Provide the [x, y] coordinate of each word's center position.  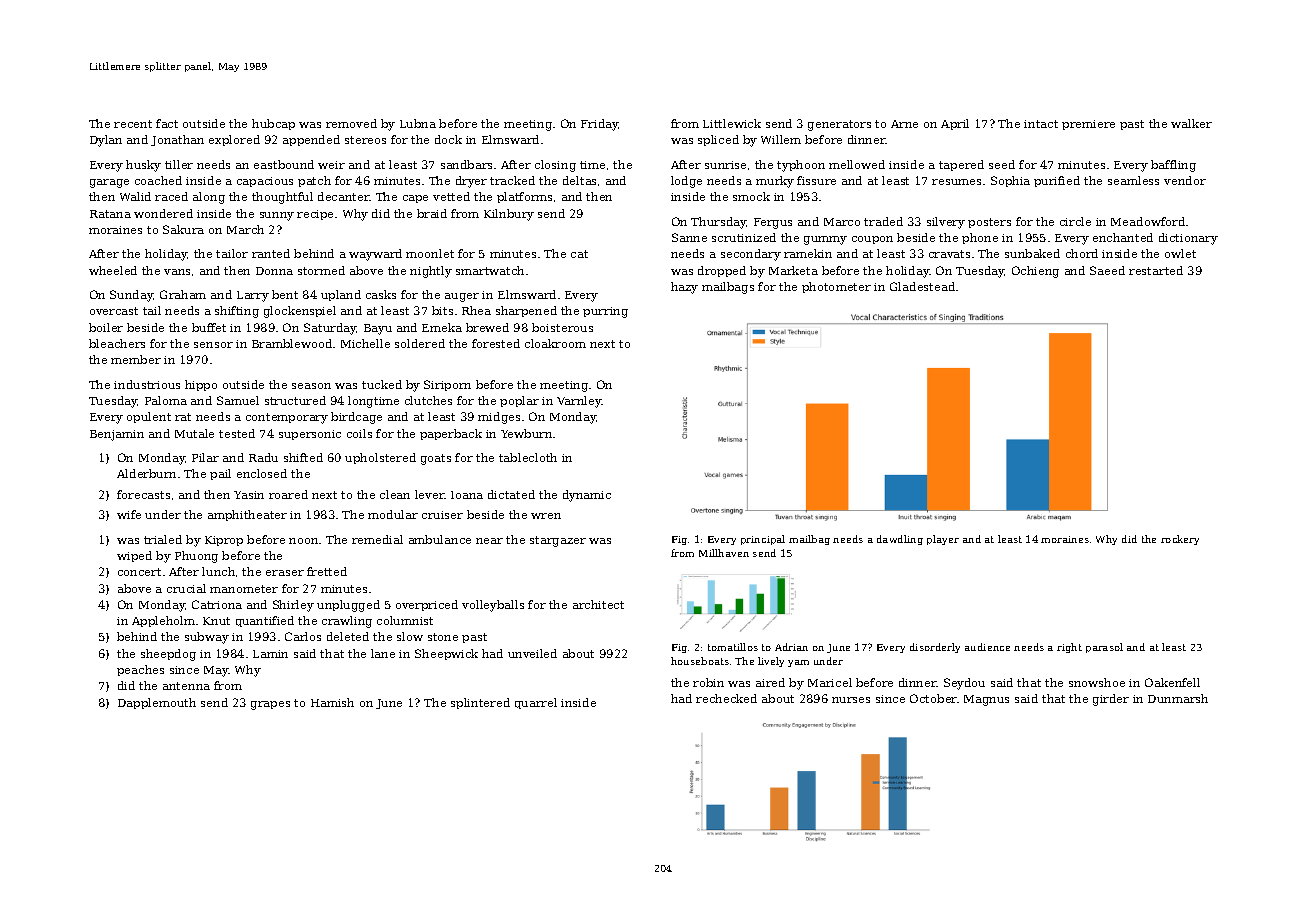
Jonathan [177, 140]
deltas [579, 180]
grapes [270, 705]
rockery [1180, 540]
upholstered [380, 458]
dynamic [587, 496]
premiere [1088, 125]
